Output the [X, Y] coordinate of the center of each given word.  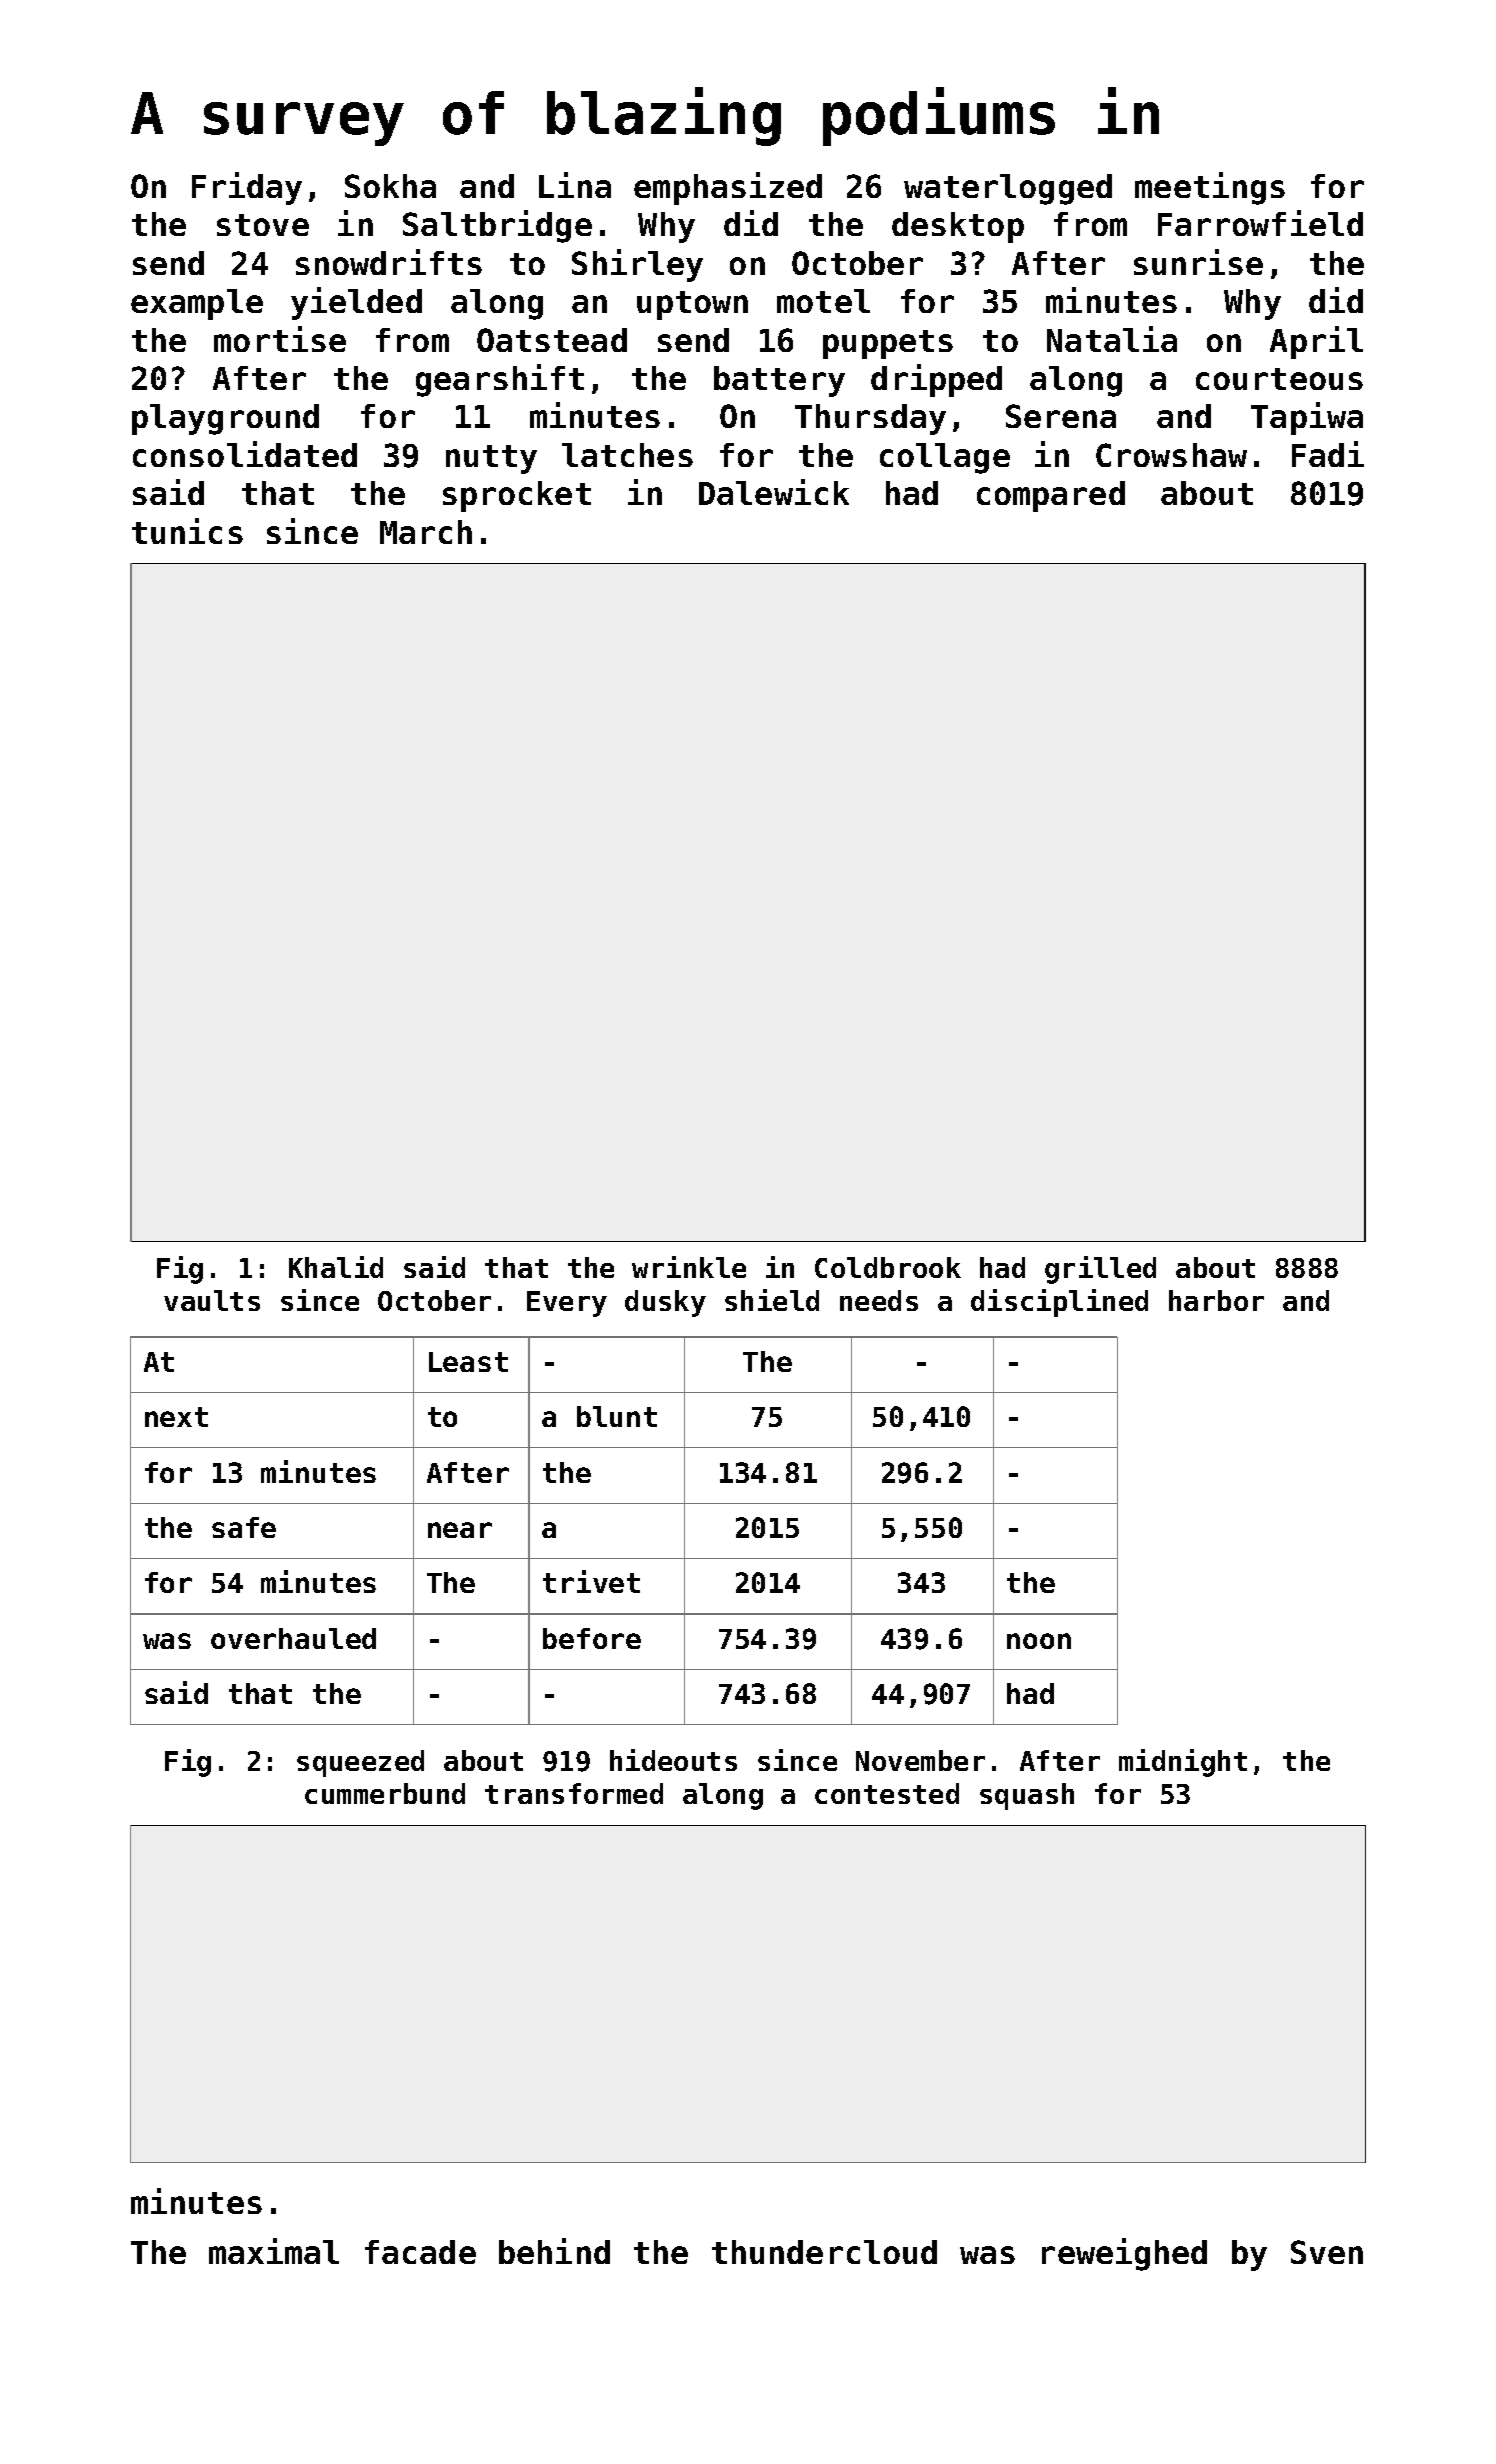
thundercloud [824, 2252]
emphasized [728, 188]
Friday [247, 188]
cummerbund [385, 1793]
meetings [1210, 188]
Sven [1327, 2252]
